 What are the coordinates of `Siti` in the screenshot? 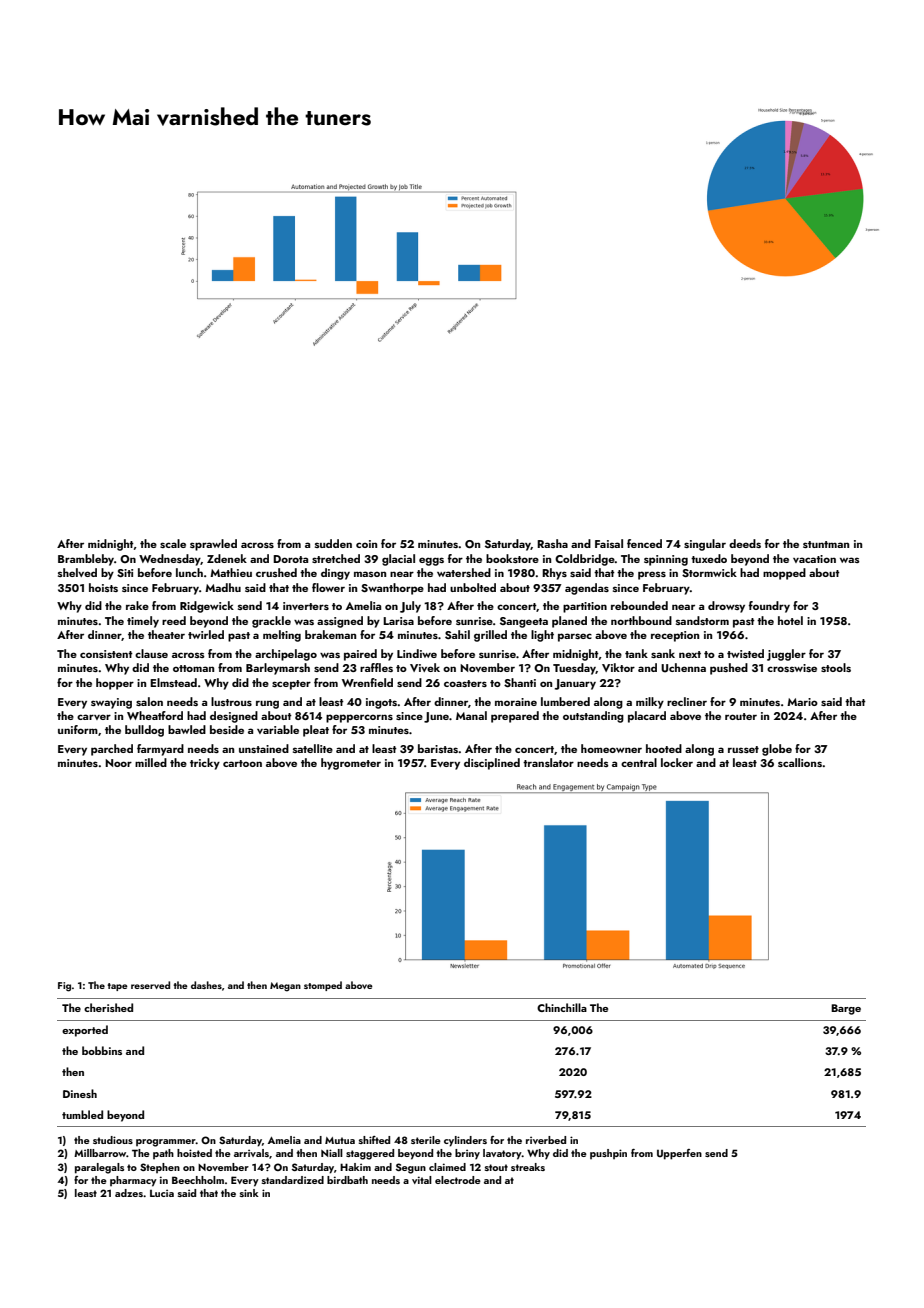 It's located at (125, 573).
